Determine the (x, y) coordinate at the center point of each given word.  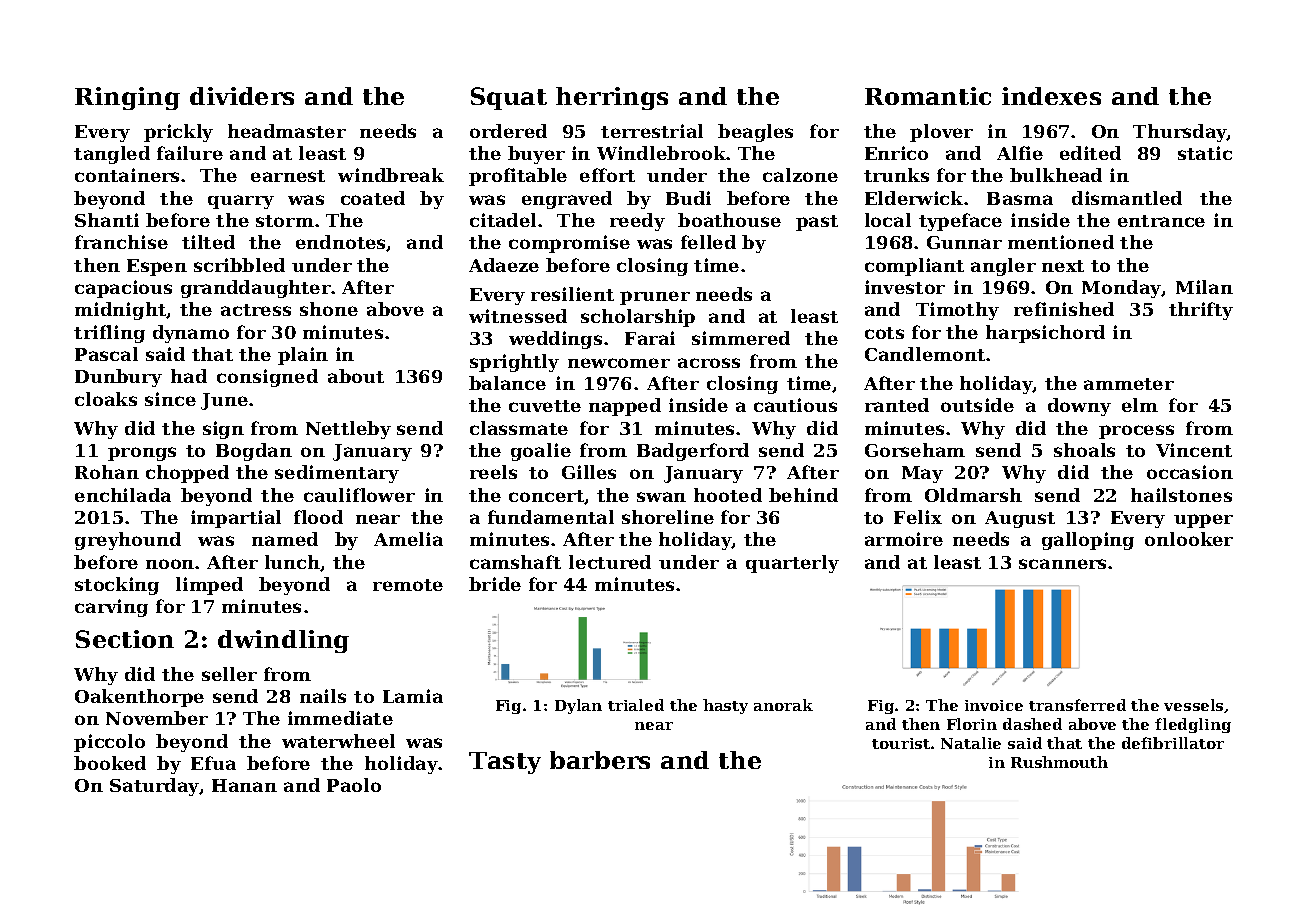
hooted (728, 495)
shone (329, 309)
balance (507, 383)
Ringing (127, 98)
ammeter (1129, 384)
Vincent (1194, 450)
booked (110, 763)
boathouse (729, 220)
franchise (121, 242)
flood (318, 517)
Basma (1020, 198)
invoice (994, 705)
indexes (1051, 96)
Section (125, 639)
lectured (610, 562)
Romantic (928, 96)
